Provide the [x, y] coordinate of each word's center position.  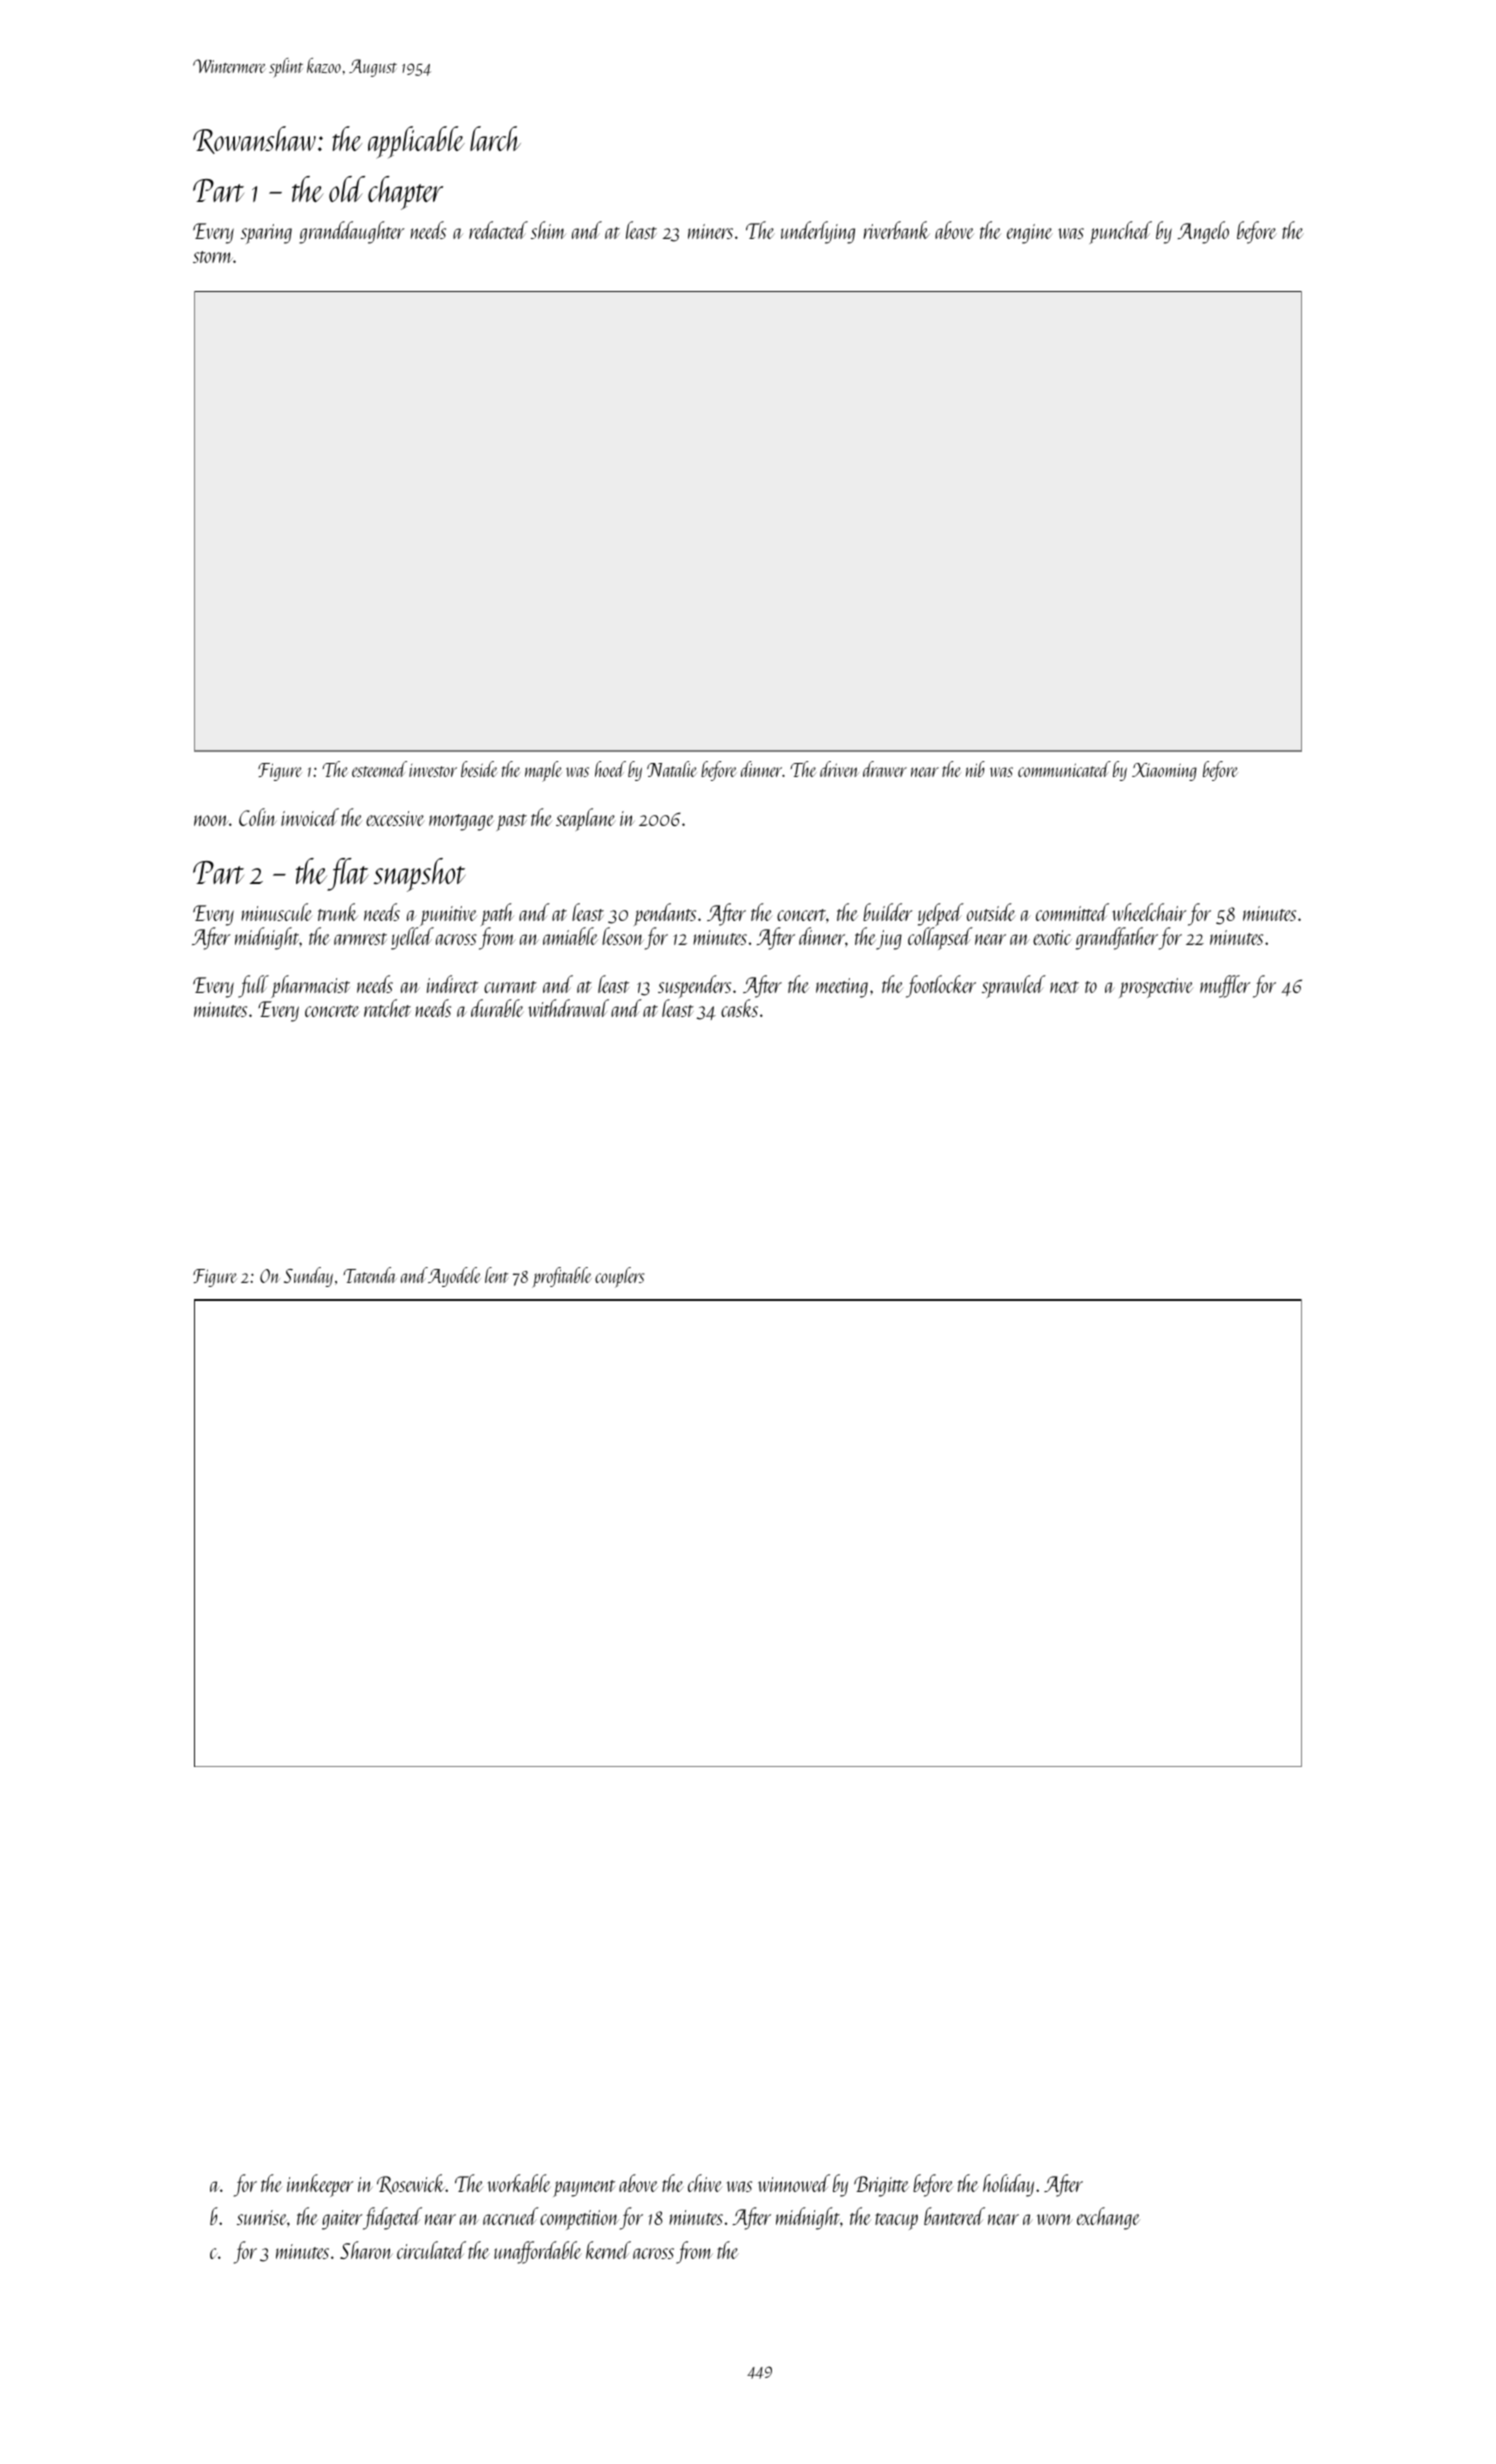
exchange [1108, 2218]
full [253, 986]
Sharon [366, 2250]
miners [710, 231]
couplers [619, 1277]
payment [584, 2188]
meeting [842, 988]
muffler [1225, 986]
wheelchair [1149, 912]
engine [1030, 234]
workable [519, 2183]
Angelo [1203, 232]
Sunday [308, 1277]
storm [213, 257]
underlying [818, 232]
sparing [266, 234]
